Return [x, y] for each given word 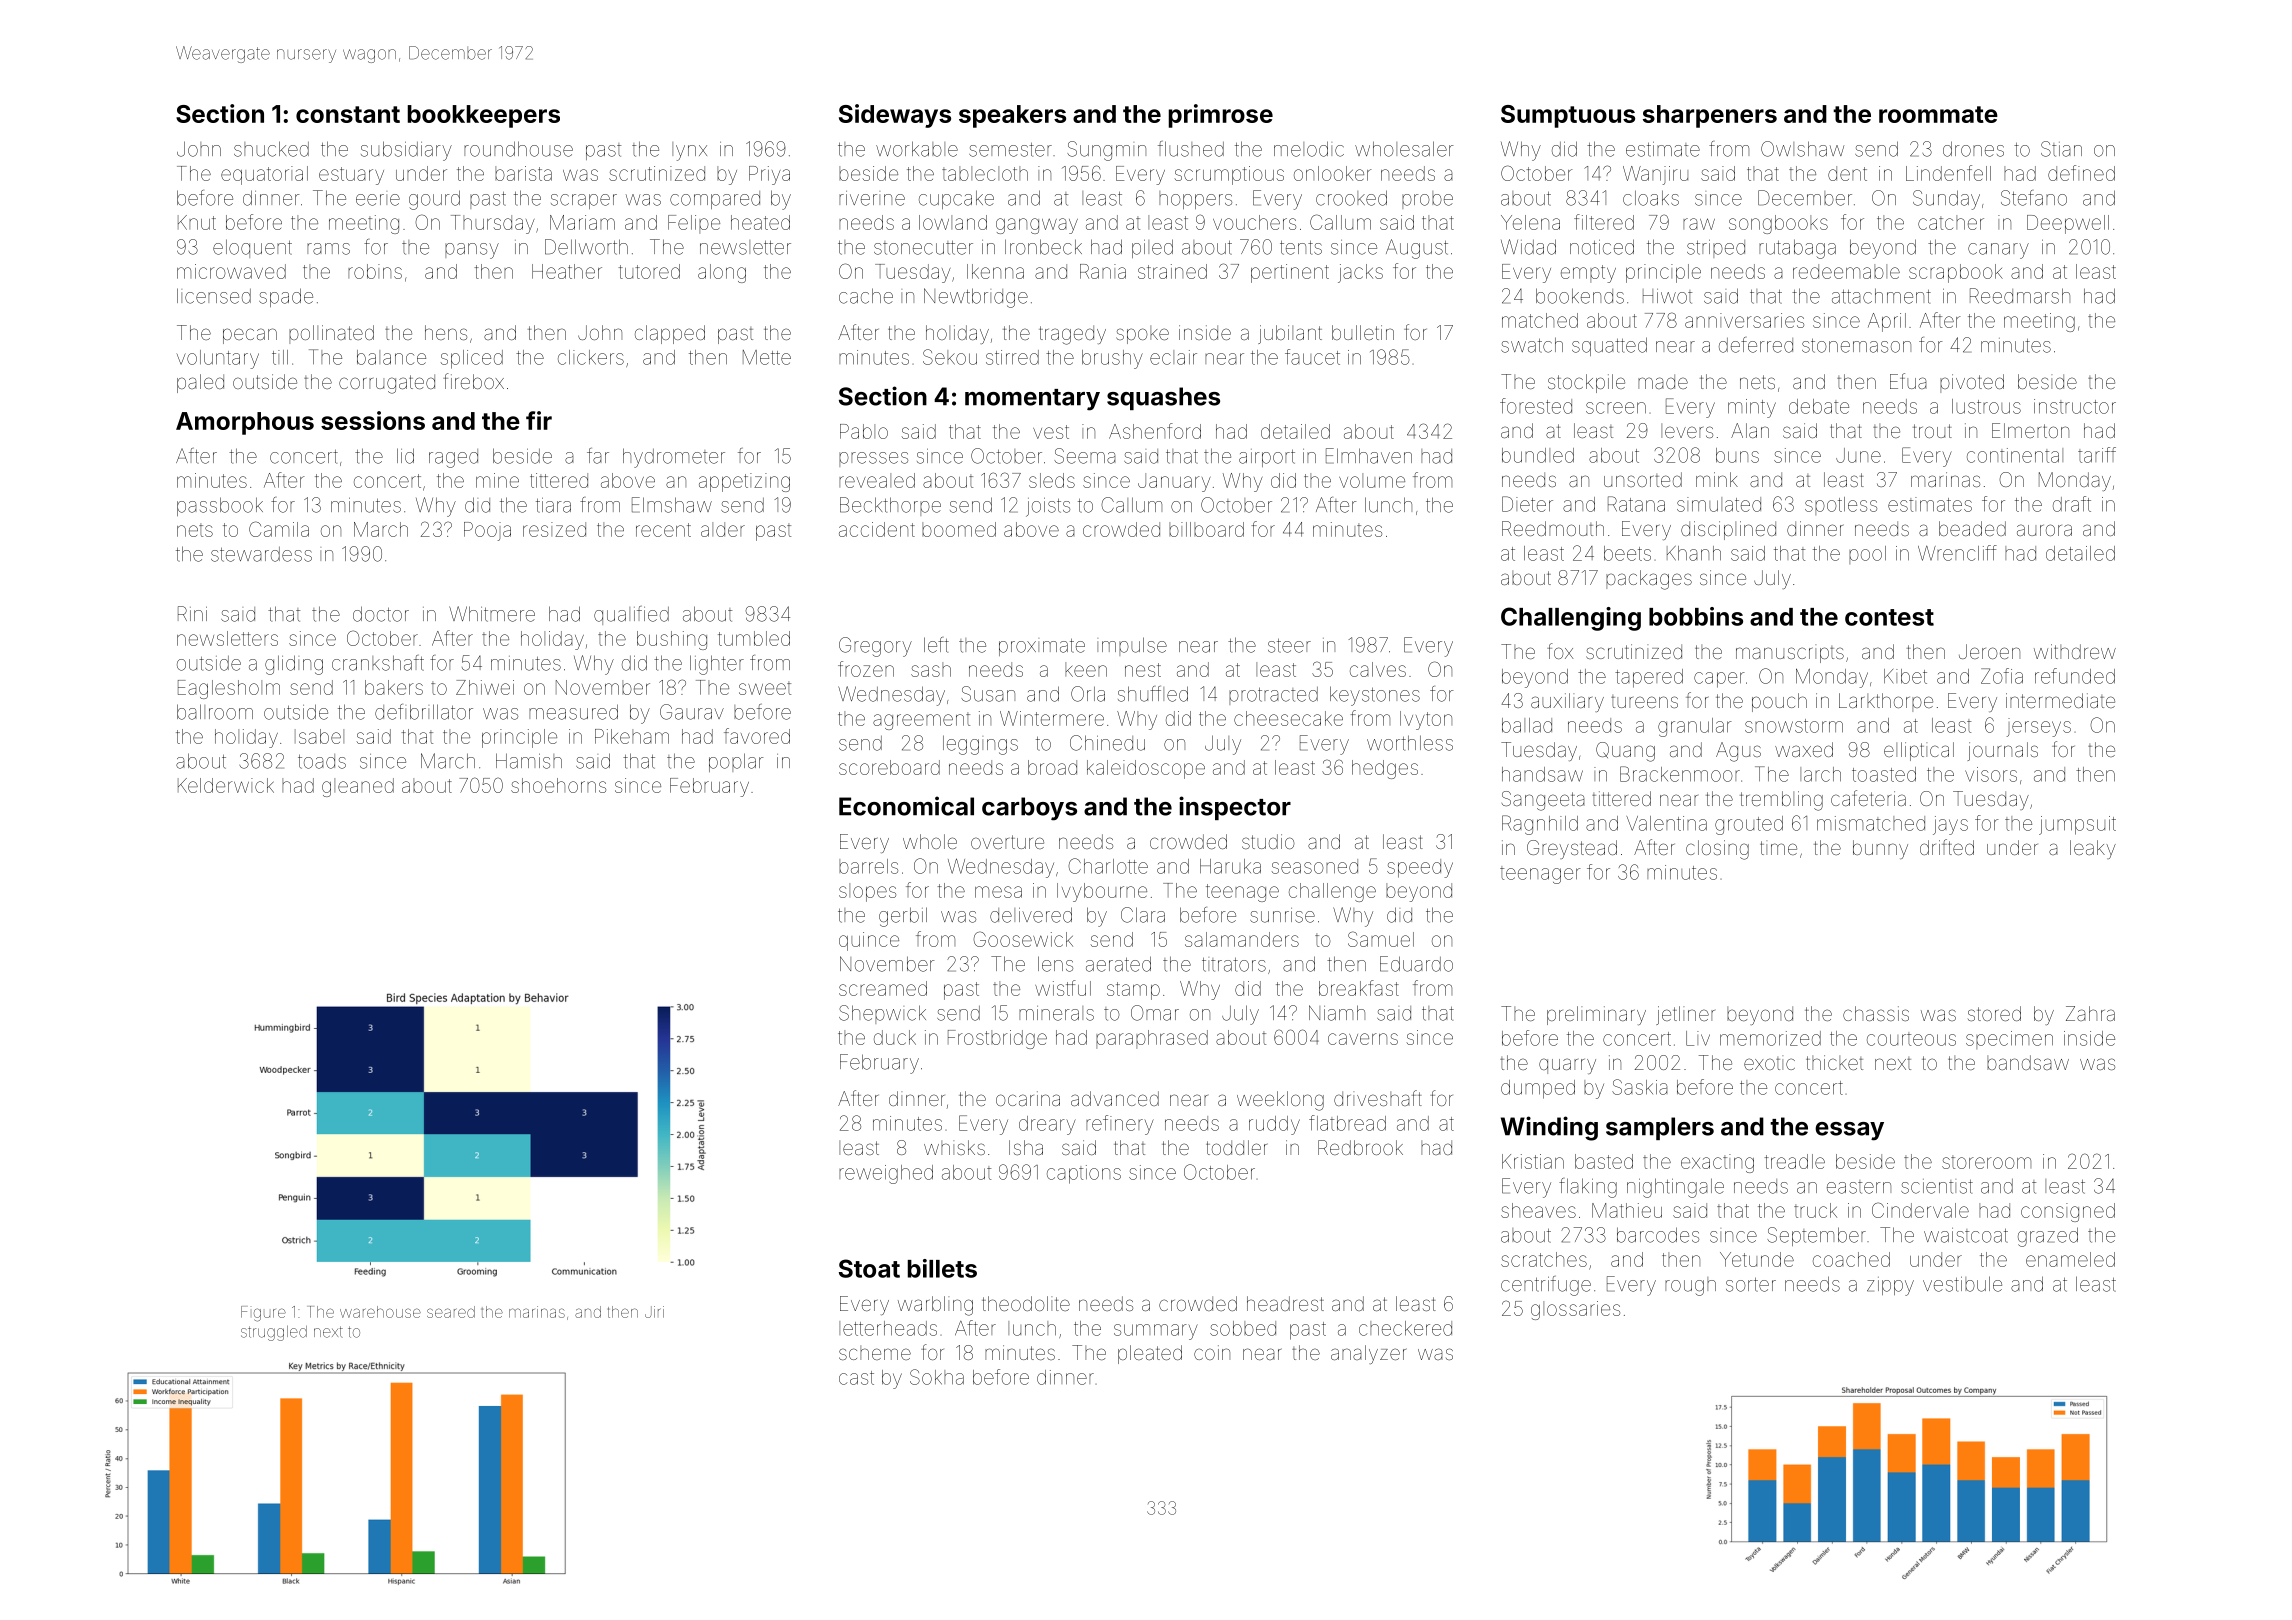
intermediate [2060, 700]
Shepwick [882, 1014]
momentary [1032, 400]
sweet [765, 688]
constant [348, 114]
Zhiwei [485, 687]
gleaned [358, 787]
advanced [1115, 1098]
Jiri [654, 1312]
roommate [1938, 114]
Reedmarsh [2020, 296]
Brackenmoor [1680, 774]
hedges [1385, 769]
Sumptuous [1568, 116]
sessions [373, 420]
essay [1849, 1131]
